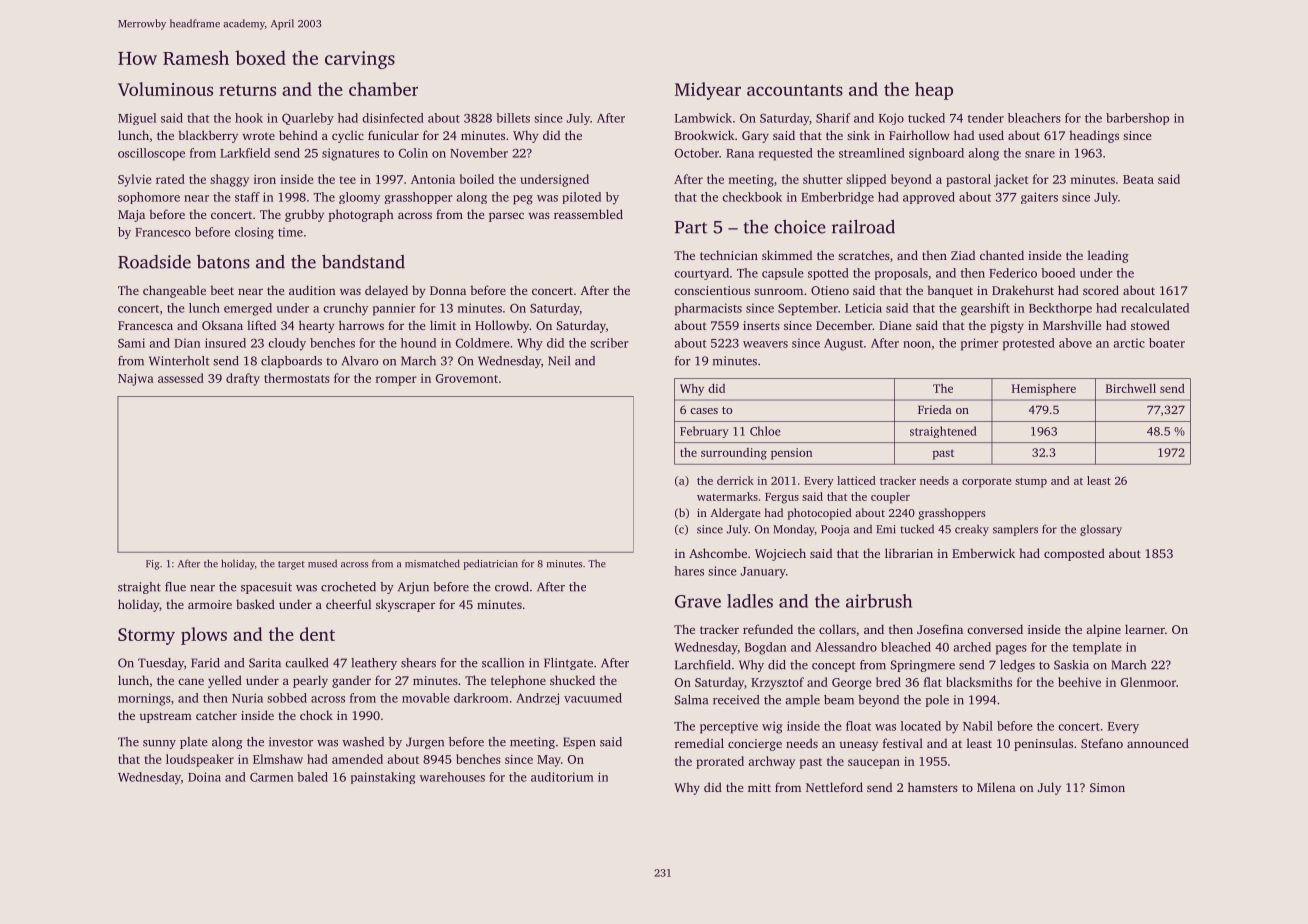 The height and width of the screenshot is (924, 1308). What do you see at coordinates (777, 683) in the screenshot?
I see `Krzysztof` at bounding box center [777, 683].
